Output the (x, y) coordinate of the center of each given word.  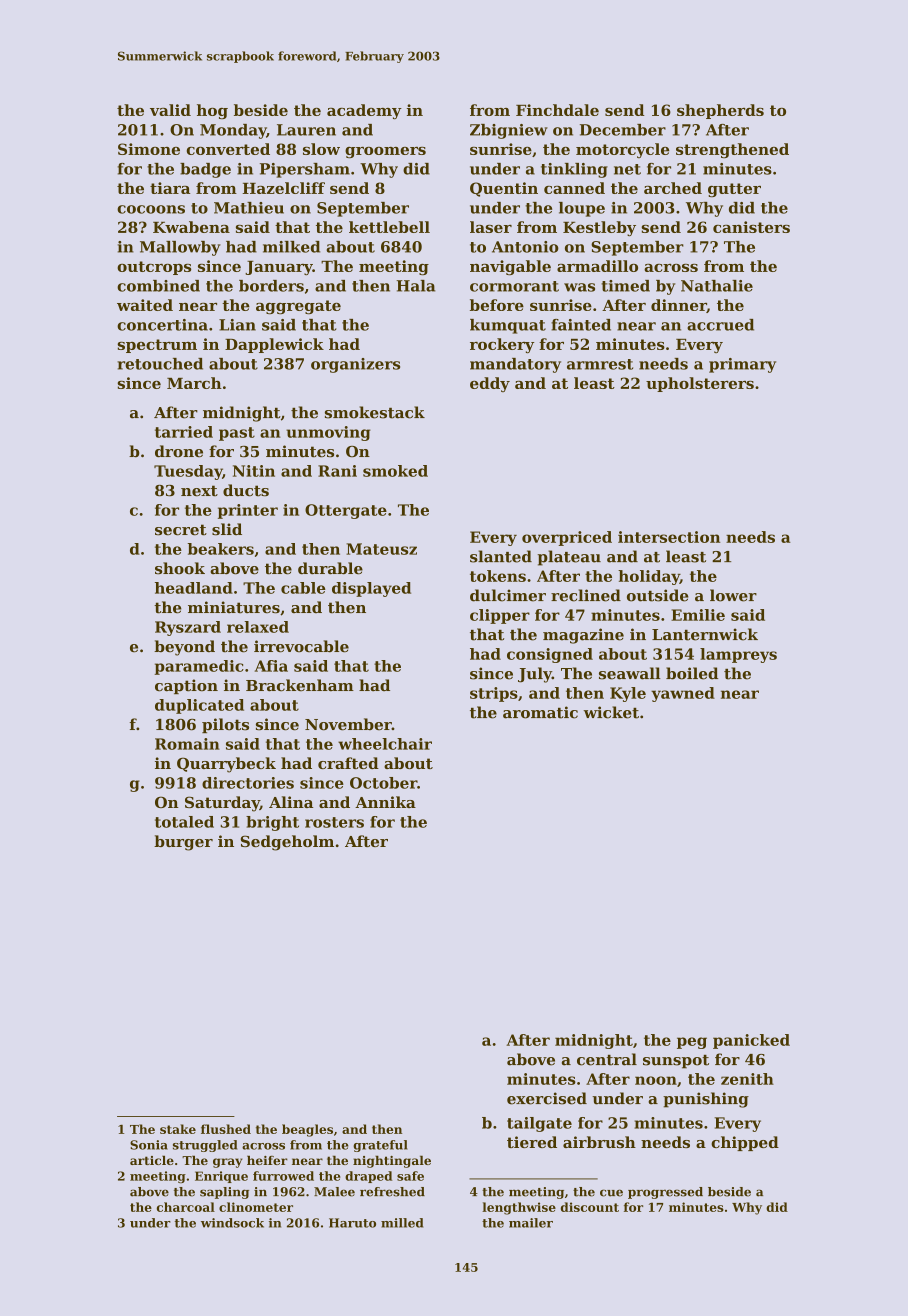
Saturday (222, 804)
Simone (149, 149)
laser (491, 227)
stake (178, 1129)
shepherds (720, 111)
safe (410, 1176)
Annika (385, 802)
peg (692, 1043)
